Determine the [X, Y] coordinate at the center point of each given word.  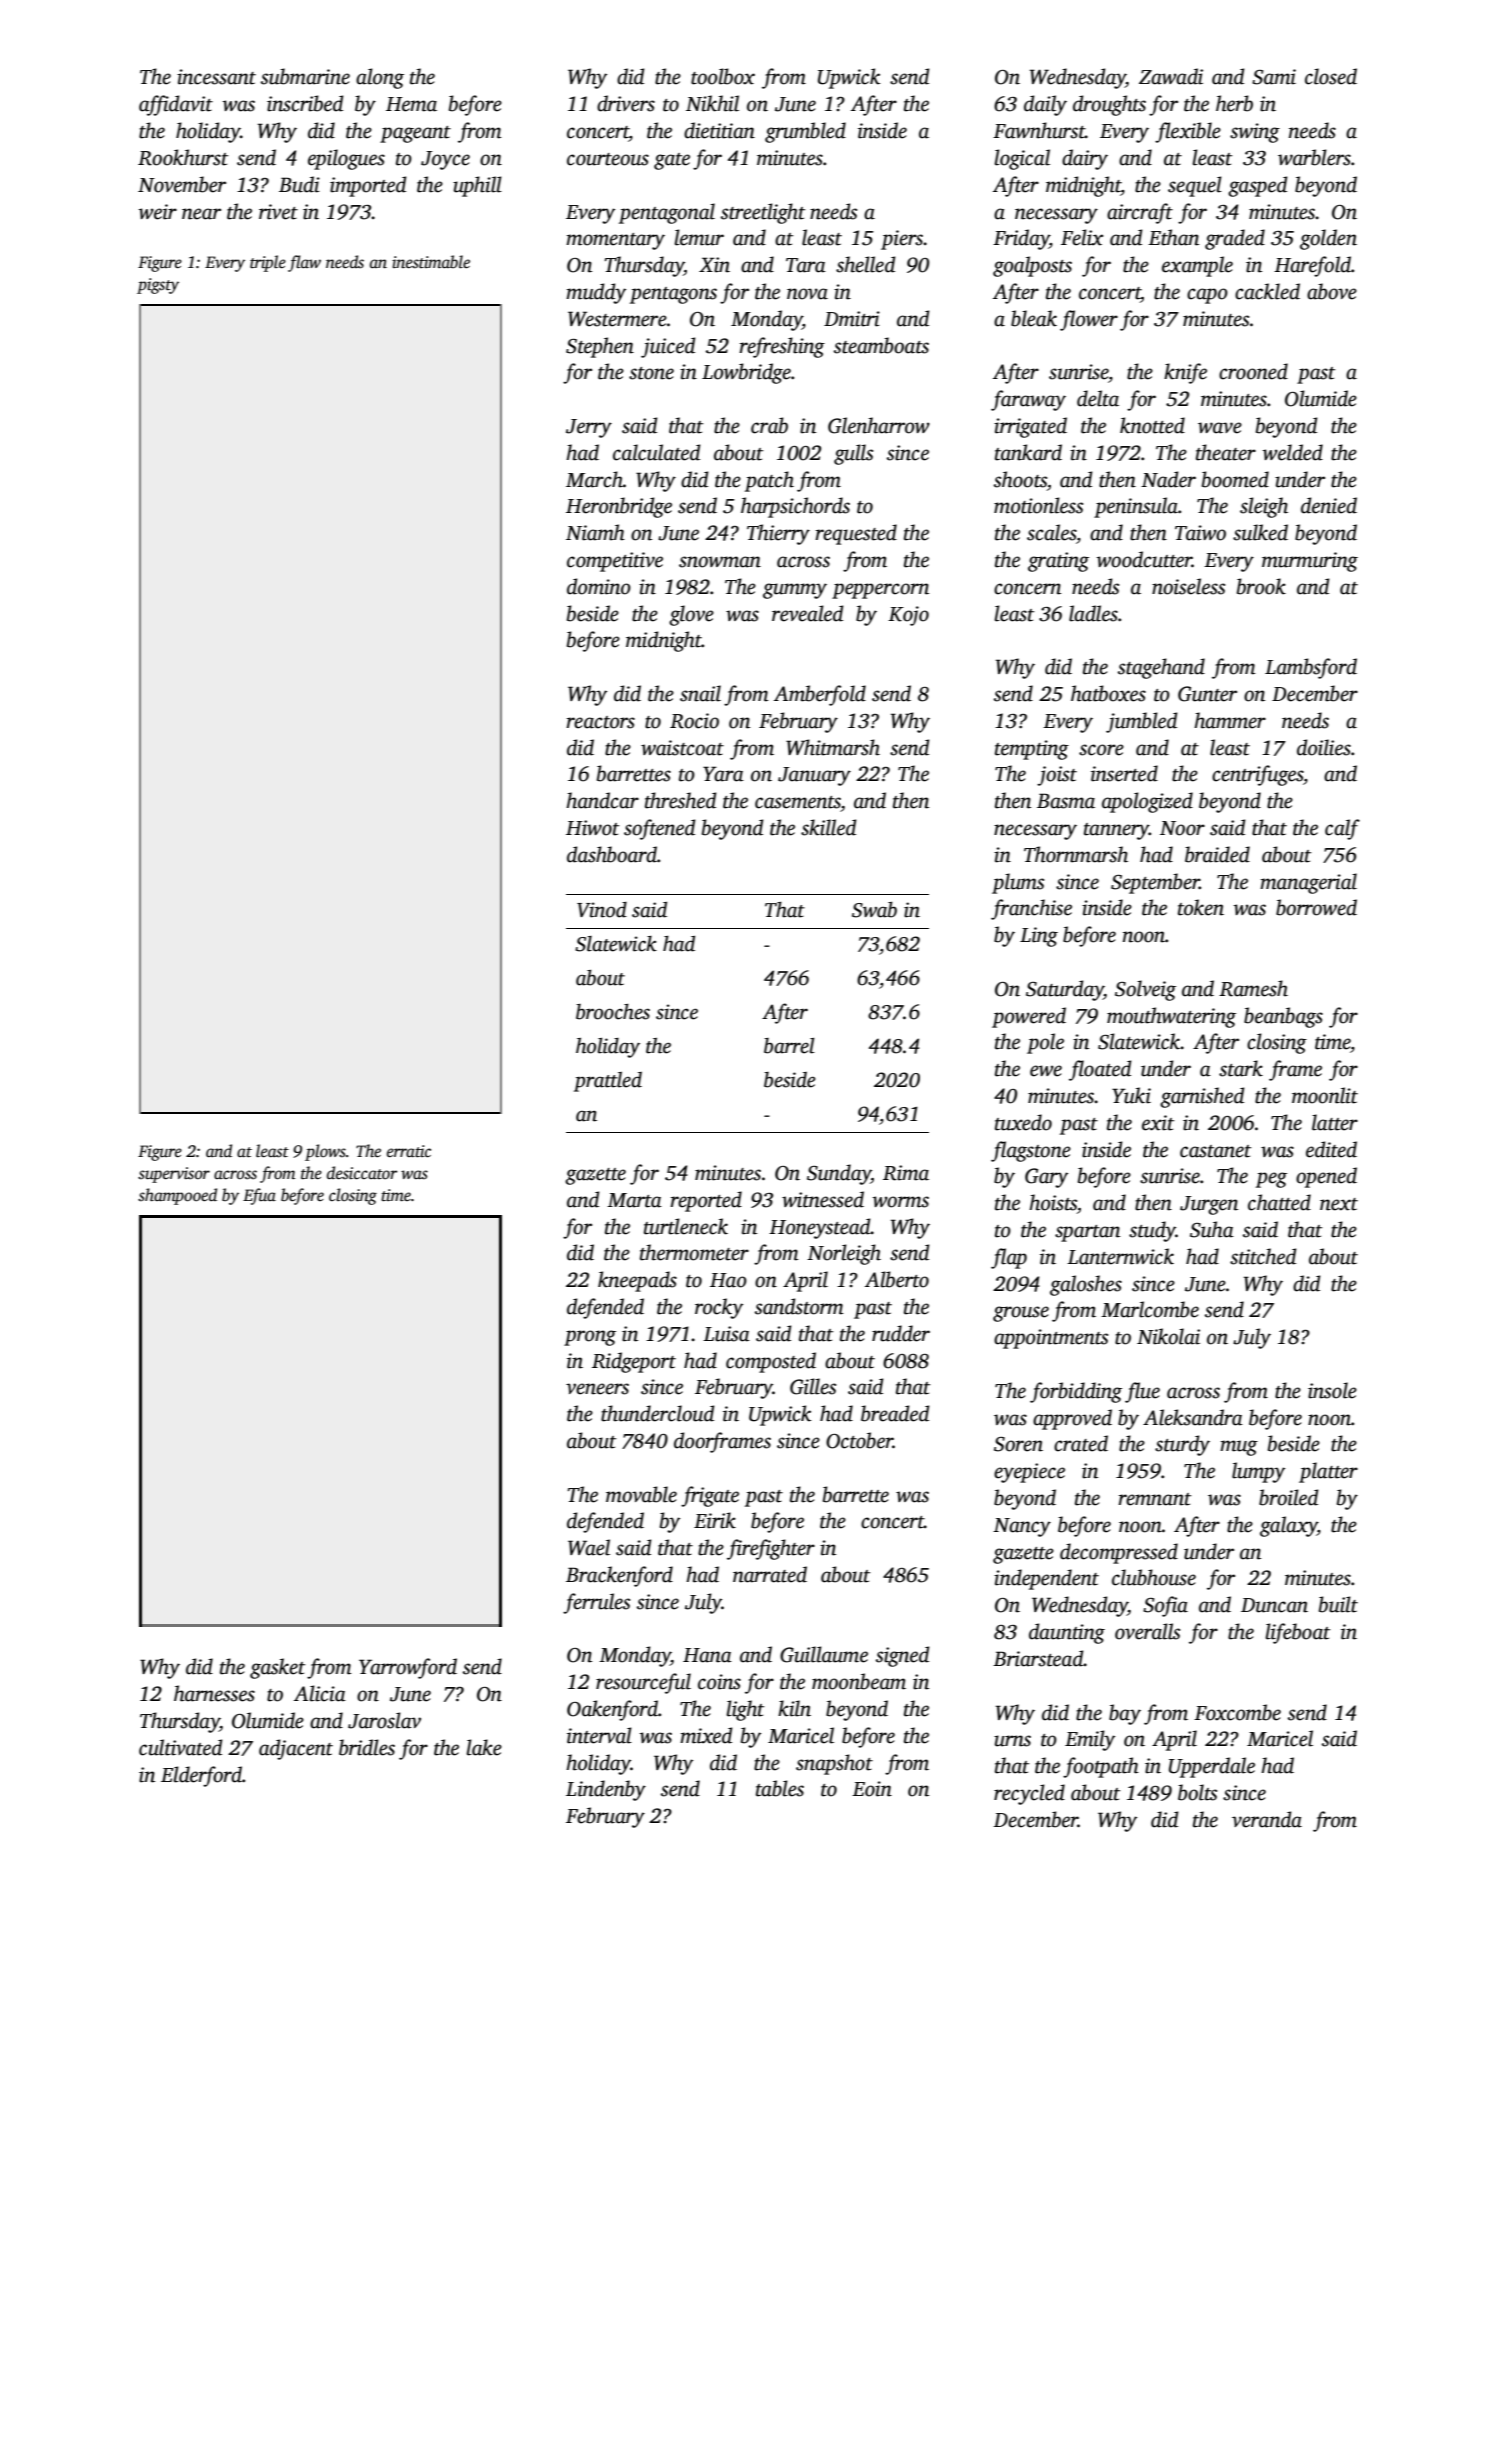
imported [368, 186]
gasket [277, 1668]
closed [1331, 76]
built [1338, 1604]
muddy [596, 293]
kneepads [637, 1281]
